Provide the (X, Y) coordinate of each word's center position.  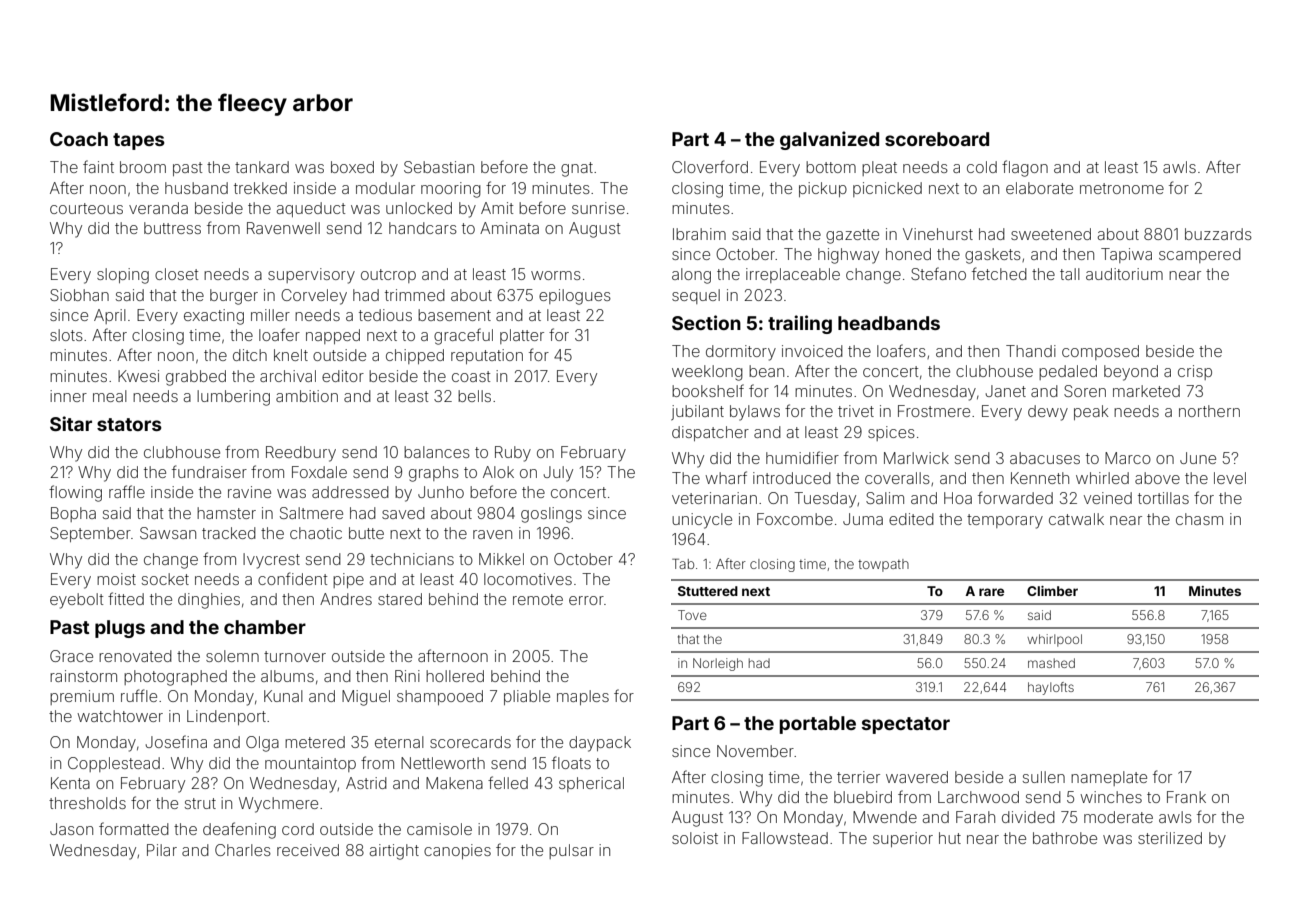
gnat (577, 169)
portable (818, 725)
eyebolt (76, 601)
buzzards (1218, 234)
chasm (1199, 519)
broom (143, 167)
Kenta (70, 783)
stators (129, 424)
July (558, 474)
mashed (1051, 663)
